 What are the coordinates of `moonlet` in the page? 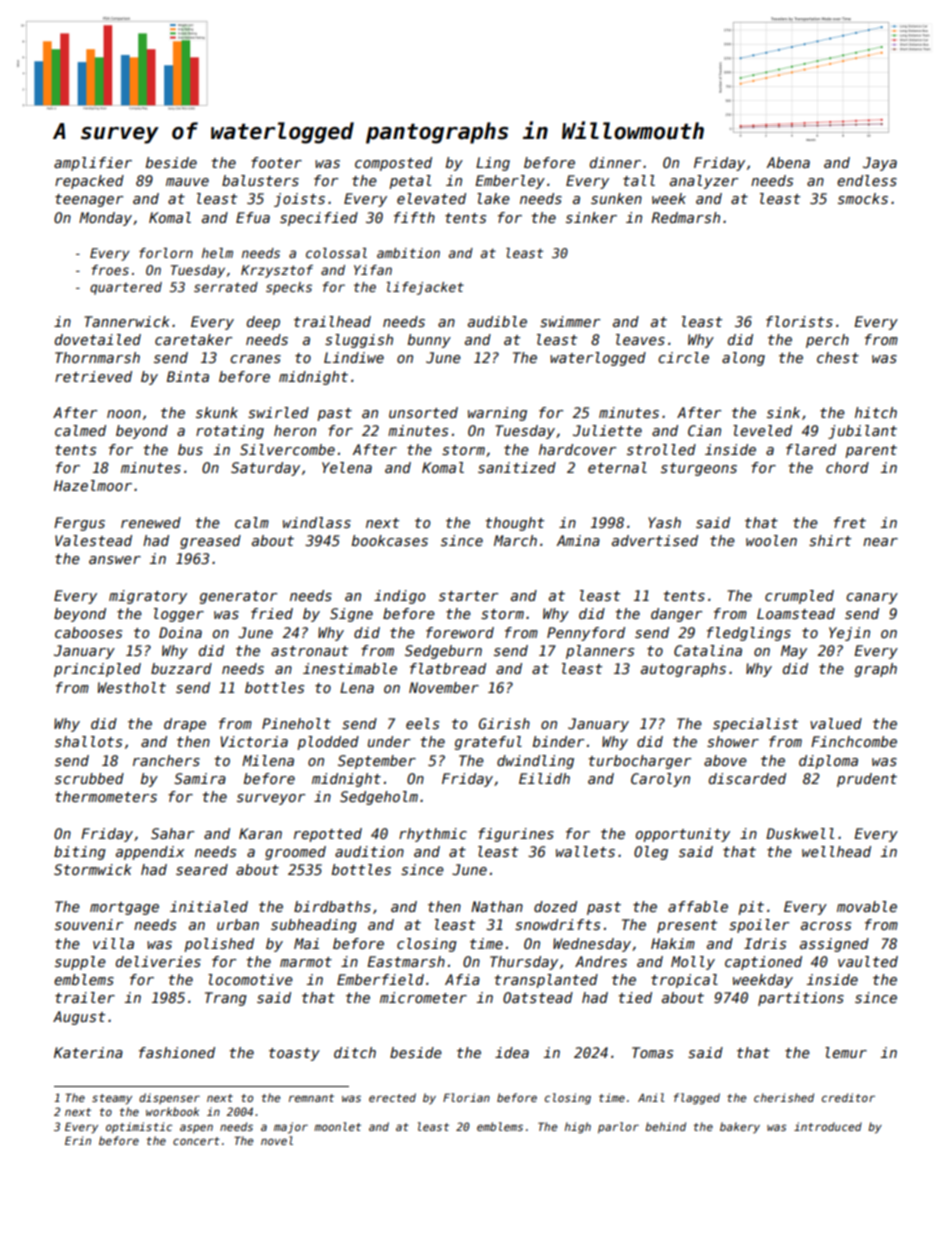 It's located at (337, 1126).
